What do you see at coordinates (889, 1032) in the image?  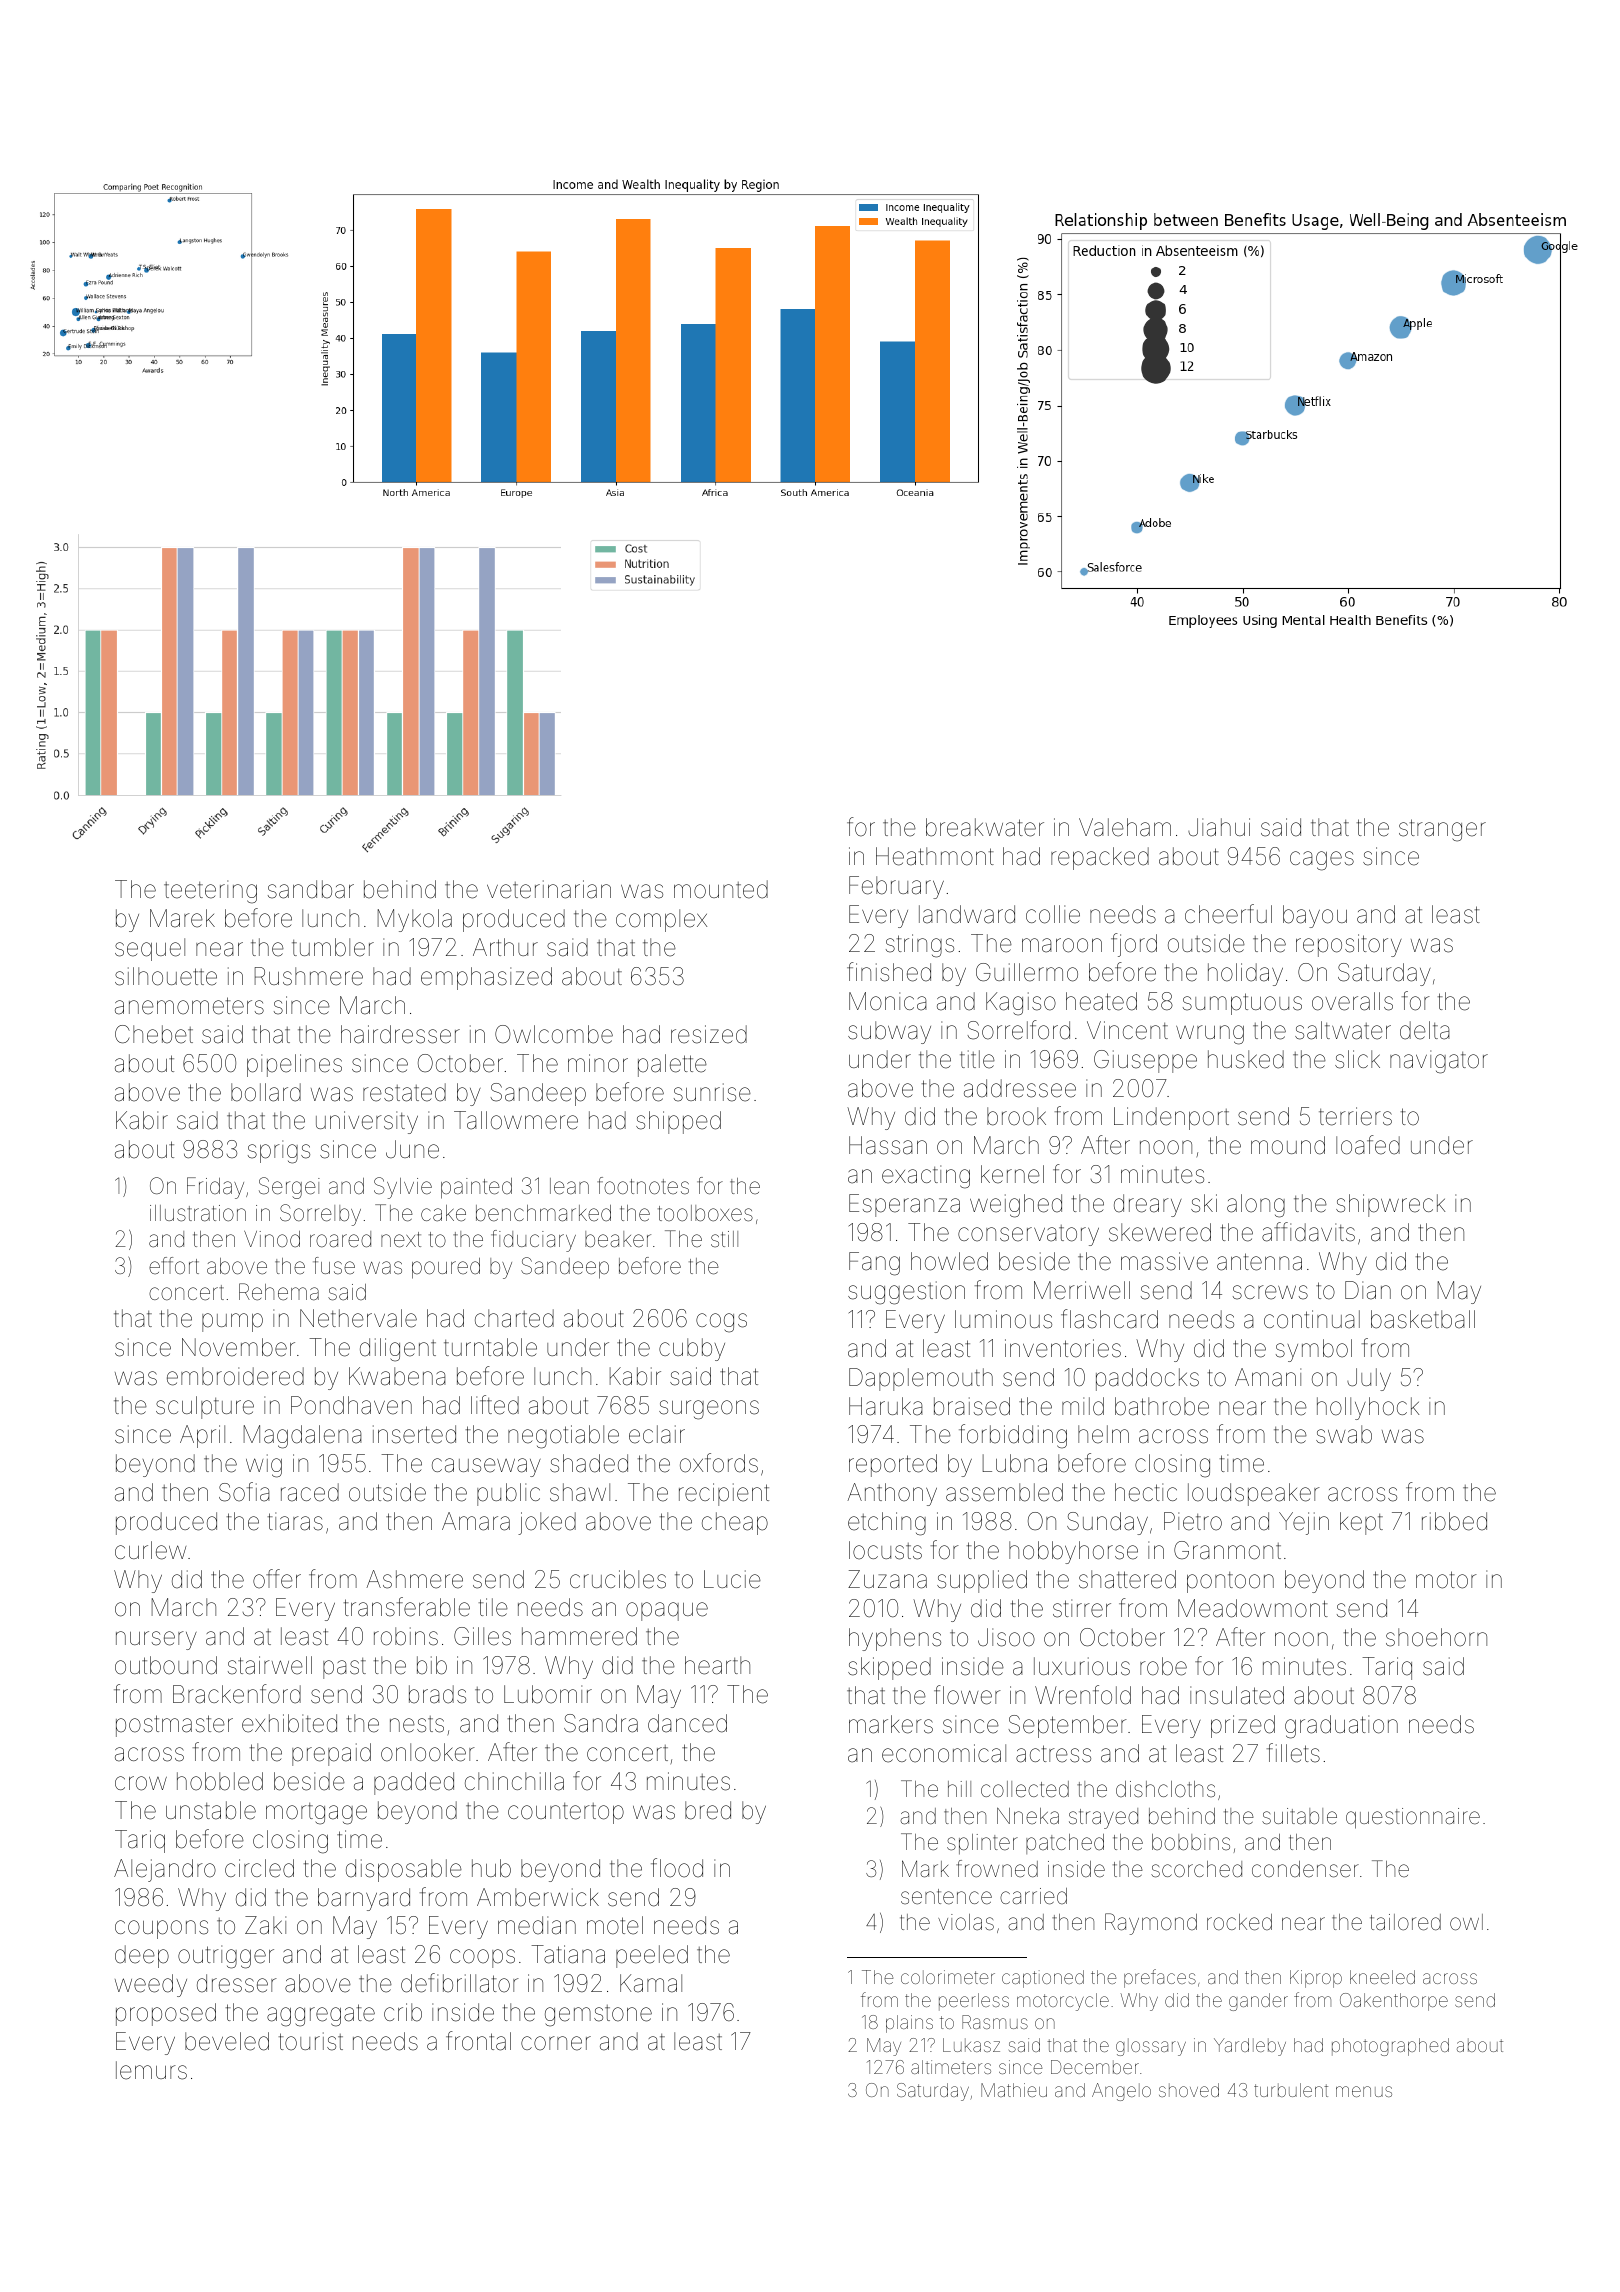 I see `subway` at bounding box center [889, 1032].
